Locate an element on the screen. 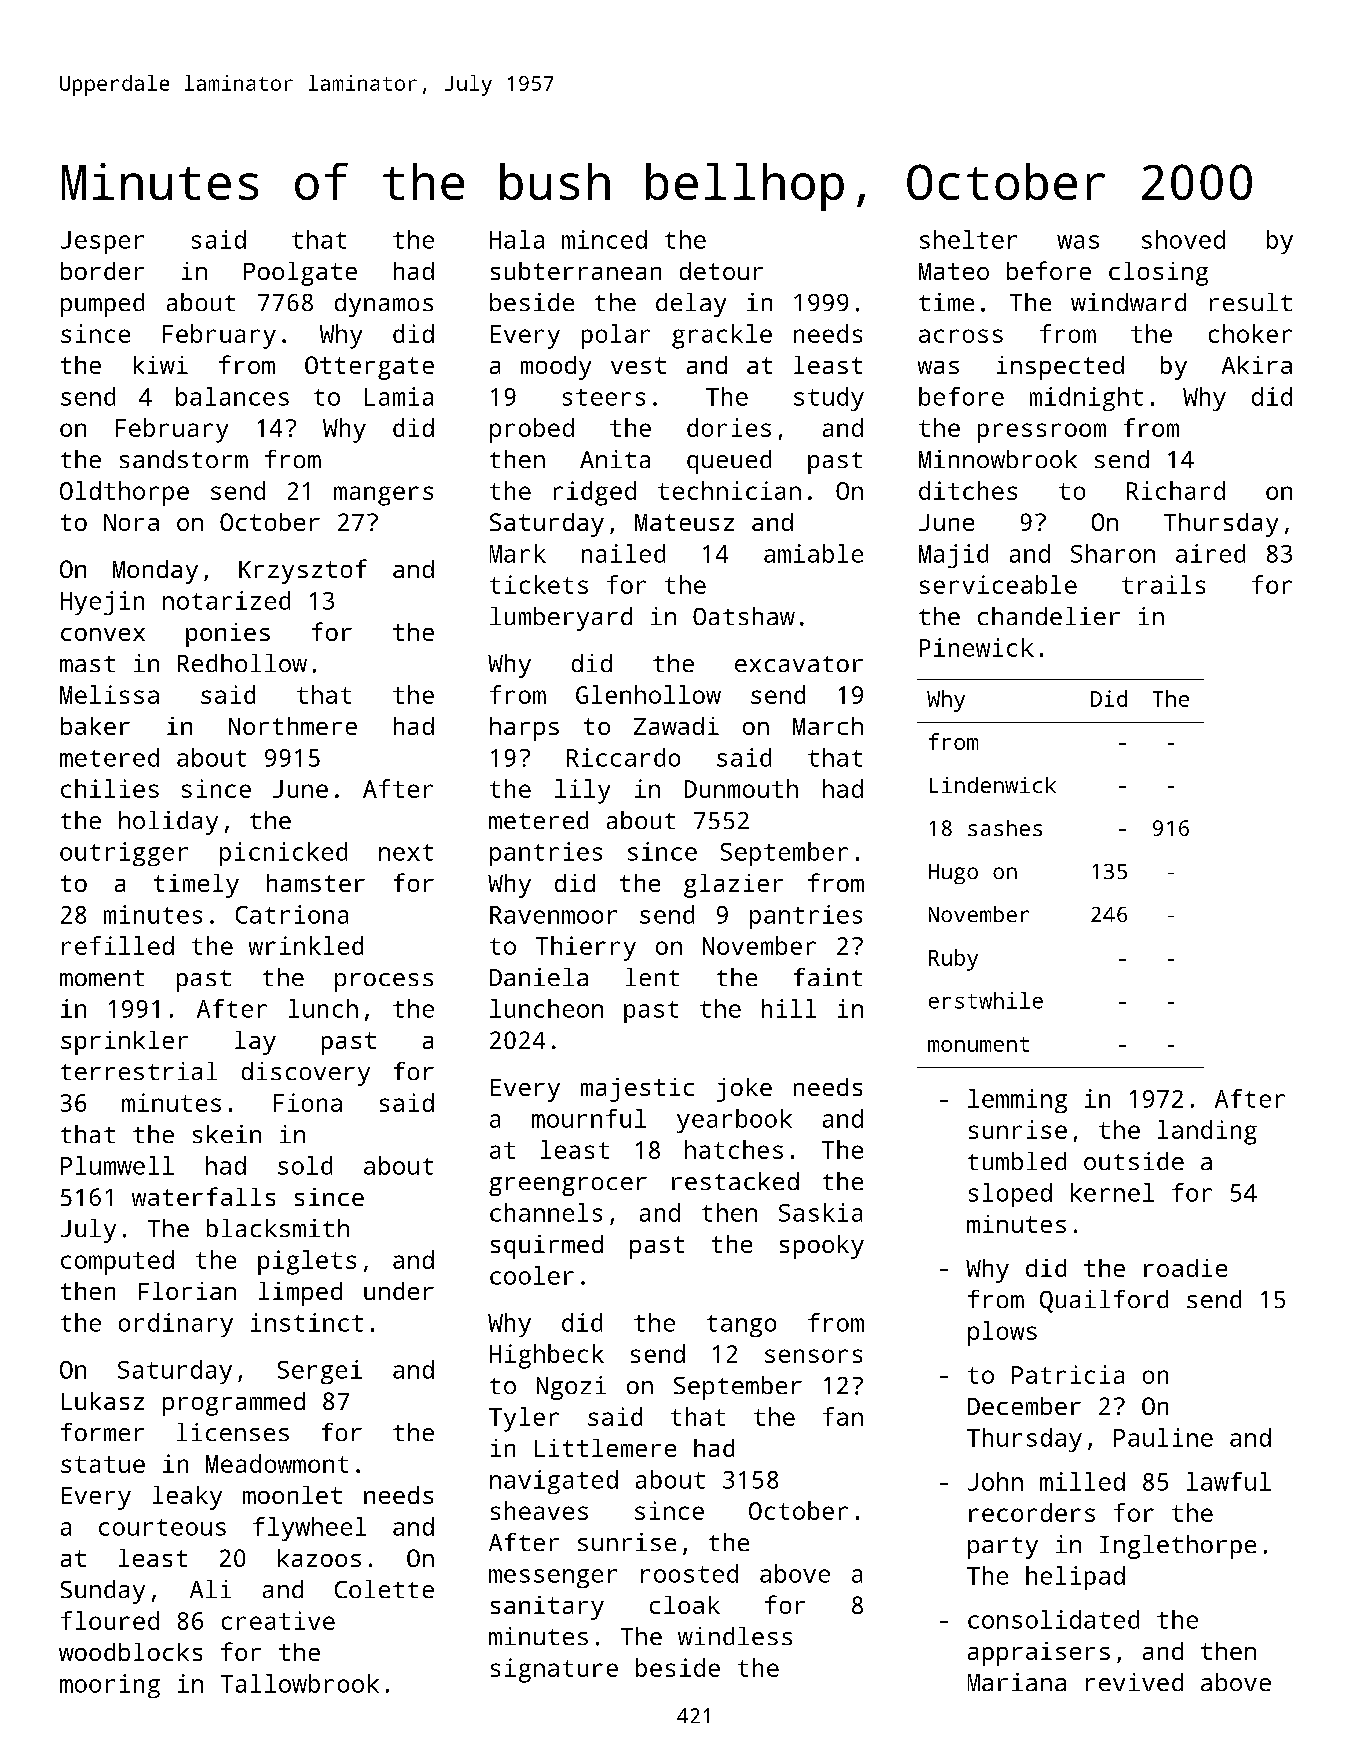 This screenshot has width=1353, height=1752. kazoos is located at coordinates (319, 1558).
